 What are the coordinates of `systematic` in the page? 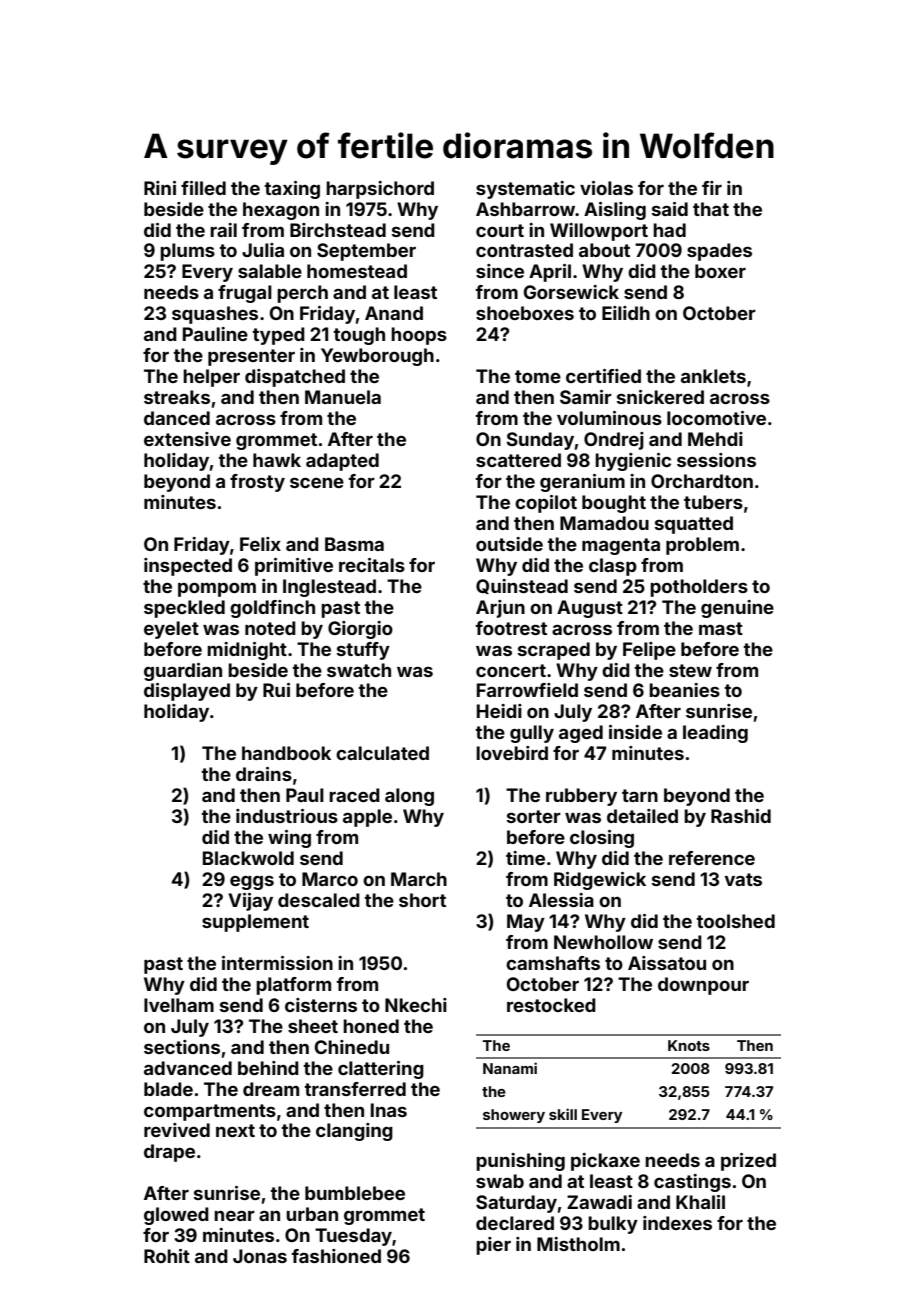 It's located at (525, 190).
